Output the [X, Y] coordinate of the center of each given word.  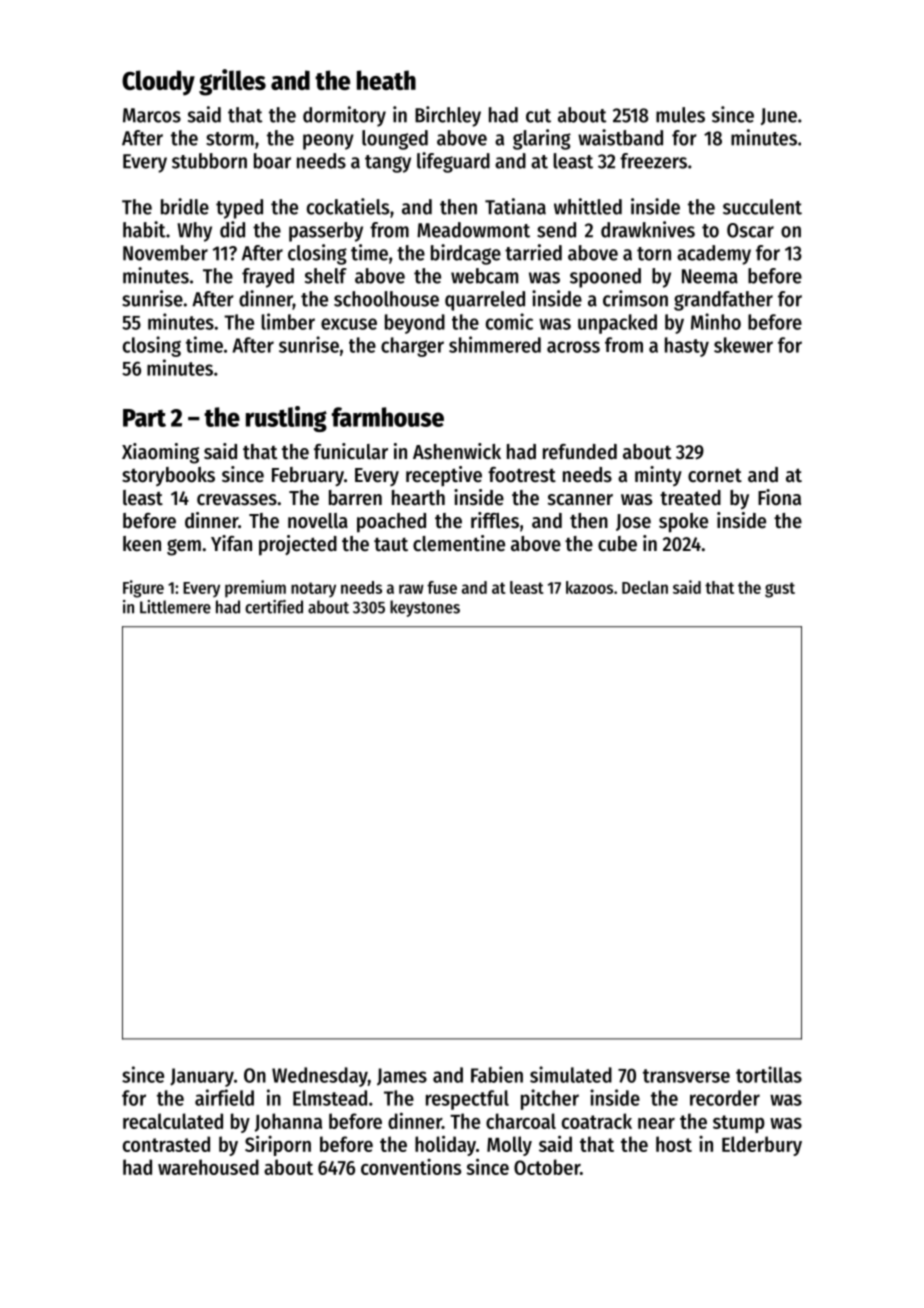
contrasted [166, 1144]
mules [680, 115]
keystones [425, 608]
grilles [232, 82]
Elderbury [762, 1146]
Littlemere [175, 607]
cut [538, 116]
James [402, 1077]
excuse [349, 324]
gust [780, 590]
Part [144, 418]
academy [714, 255]
